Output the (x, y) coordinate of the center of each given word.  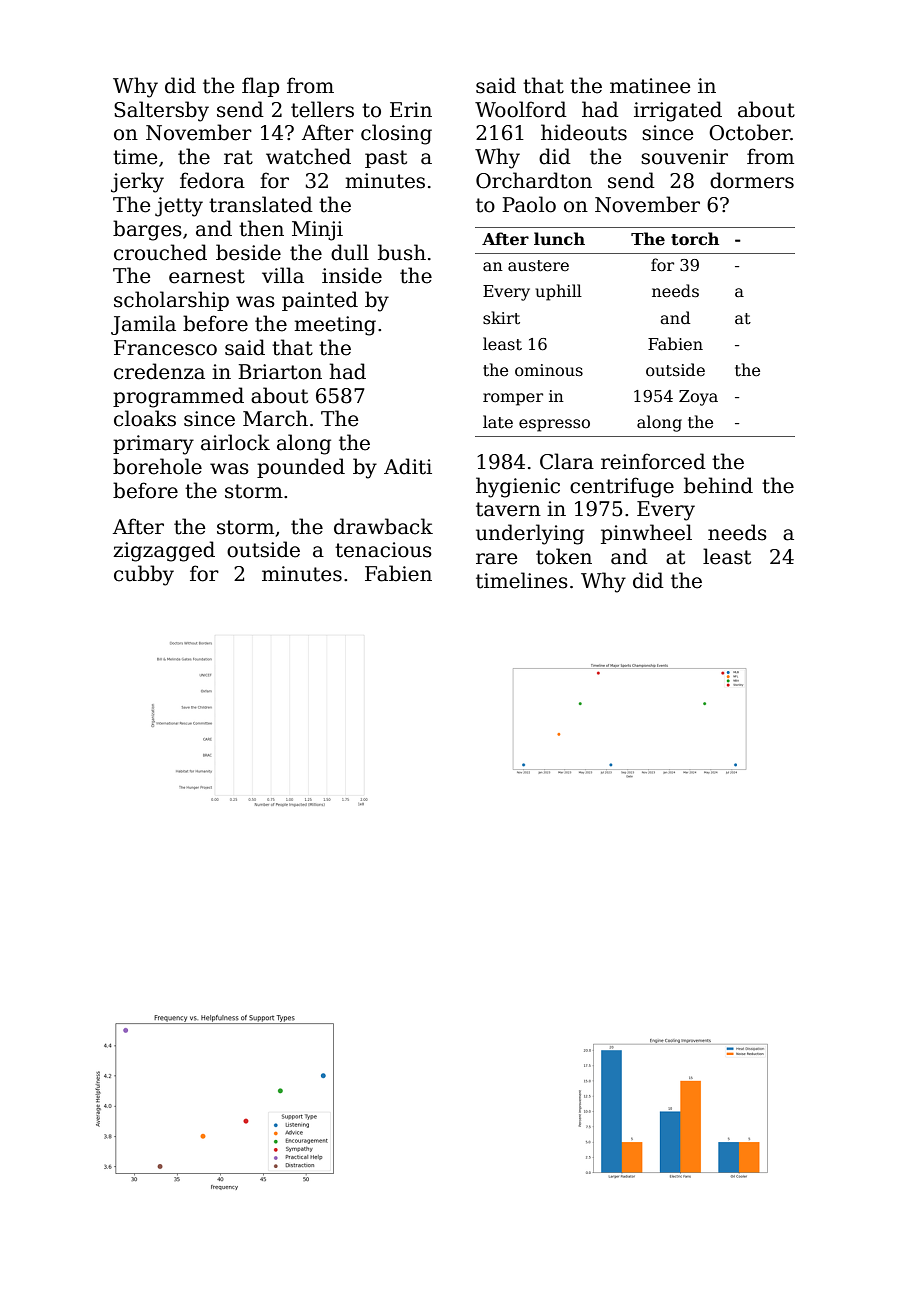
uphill (559, 292)
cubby (144, 575)
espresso (554, 425)
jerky (137, 182)
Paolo (529, 204)
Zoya (698, 398)
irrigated (678, 111)
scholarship (171, 301)
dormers (752, 180)
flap (260, 87)
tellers (322, 109)
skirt (501, 317)
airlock (235, 442)
